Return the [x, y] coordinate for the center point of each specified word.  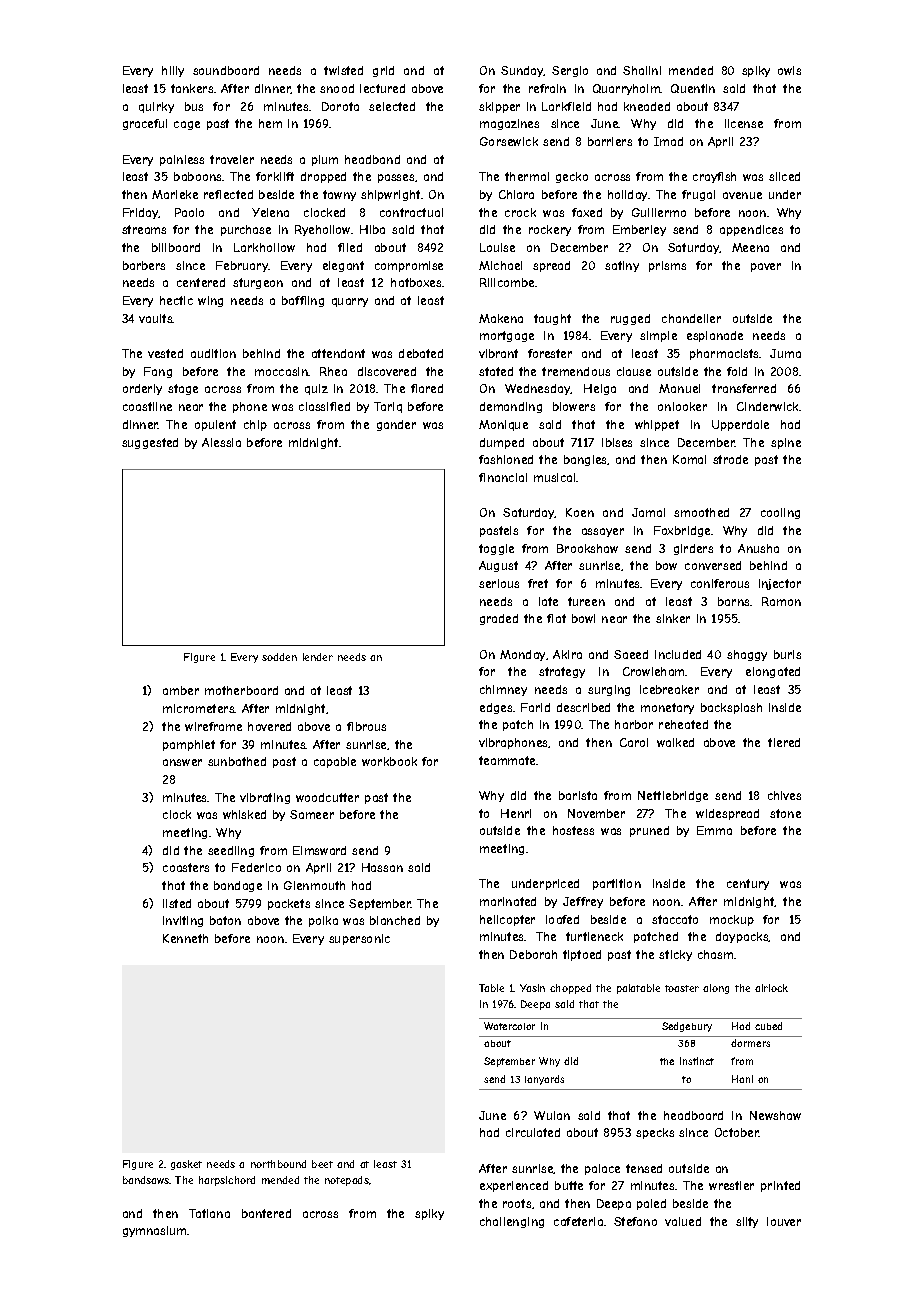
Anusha [758, 548]
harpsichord [227, 1181]
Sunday [522, 71]
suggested [150, 443]
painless [182, 160]
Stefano [635, 1221]
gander [396, 425]
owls [789, 70]
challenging [512, 1222]
